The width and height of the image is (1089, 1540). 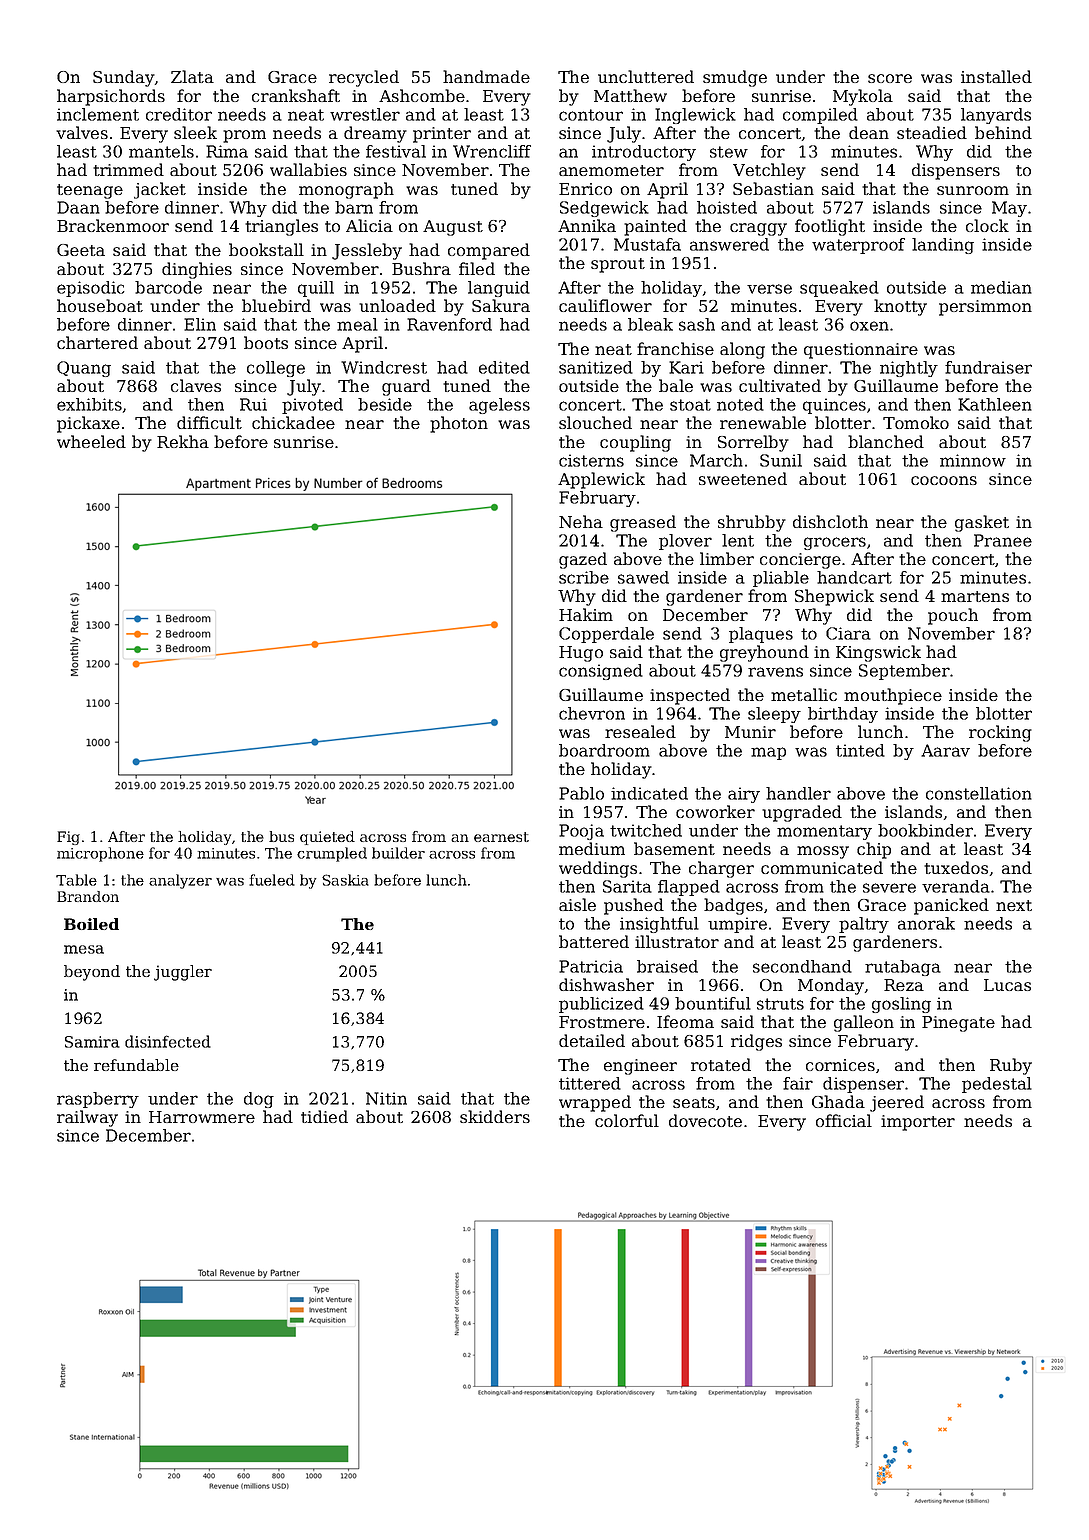 I want to click on Zlata, so click(x=192, y=76).
